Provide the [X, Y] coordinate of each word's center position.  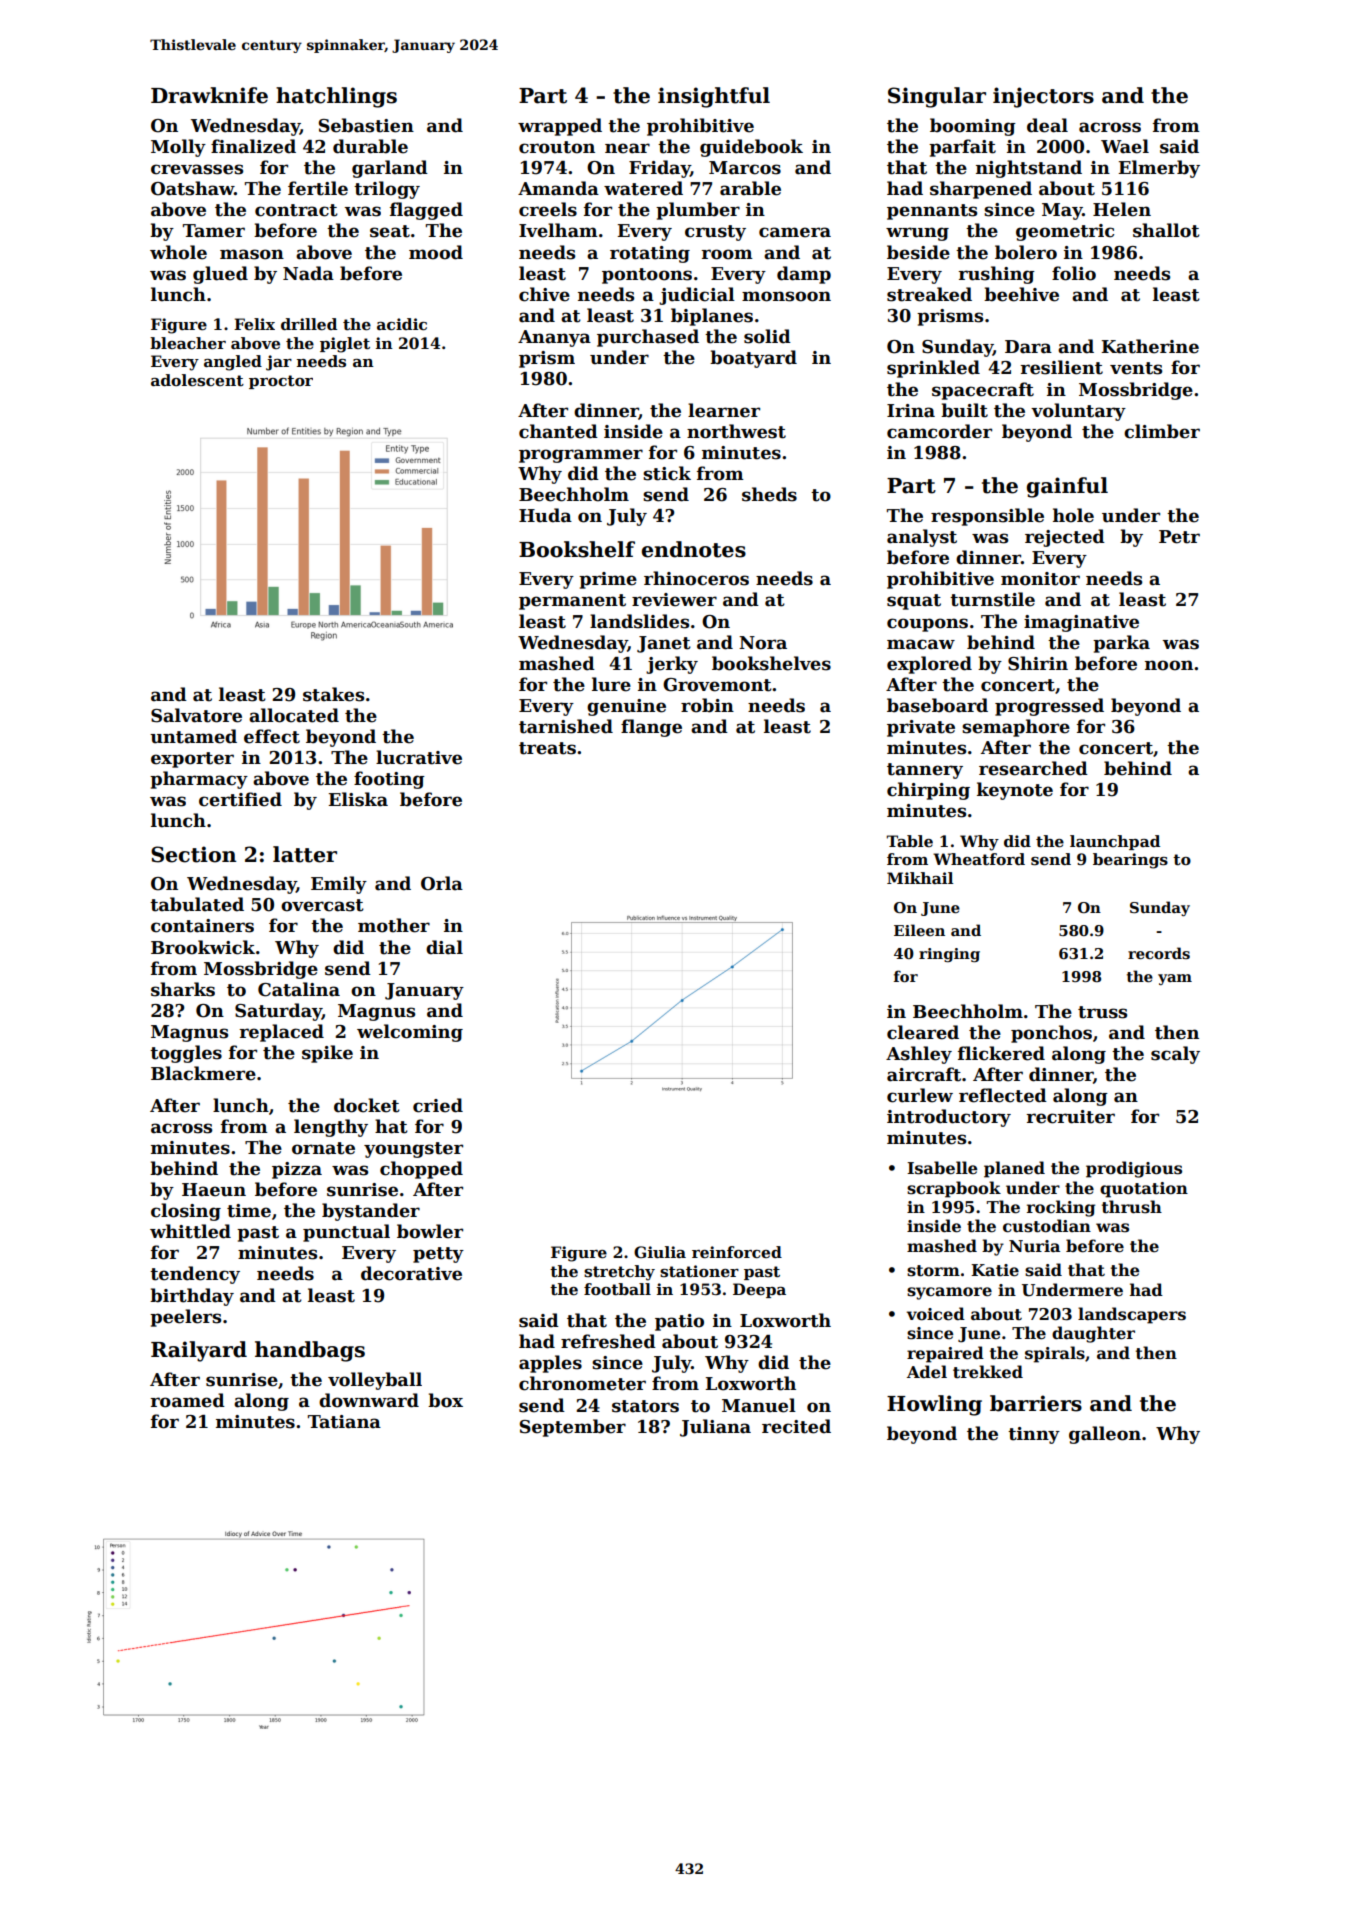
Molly [178, 148]
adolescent [197, 380]
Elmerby [1159, 169]
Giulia [660, 1252]
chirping [928, 791]
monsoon [786, 296]
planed [1014, 1169]
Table [909, 841]
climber [1162, 431]
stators [645, 1406]
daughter [1093, 1334]
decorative [411, 1273]
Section [193, 854]
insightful [714, 97]
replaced [281, 1033]
